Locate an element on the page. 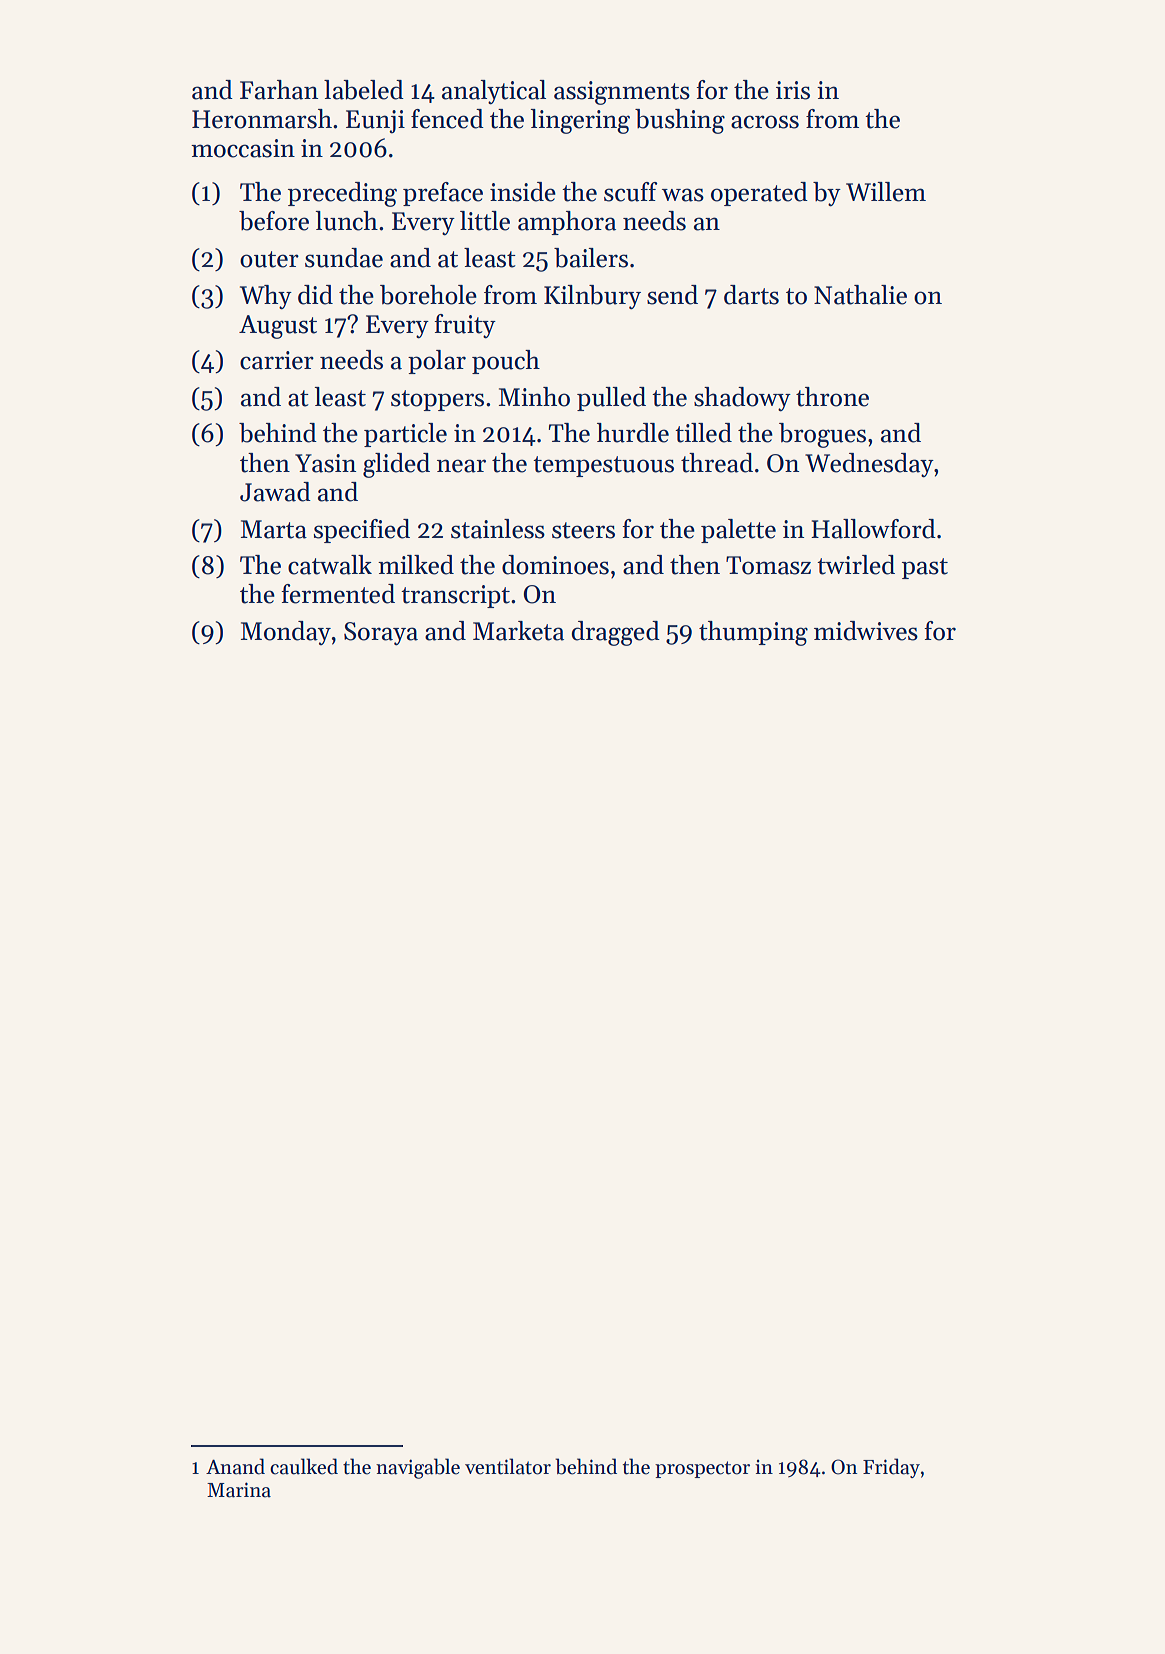  stainless is located at coordinates (498, 529).
